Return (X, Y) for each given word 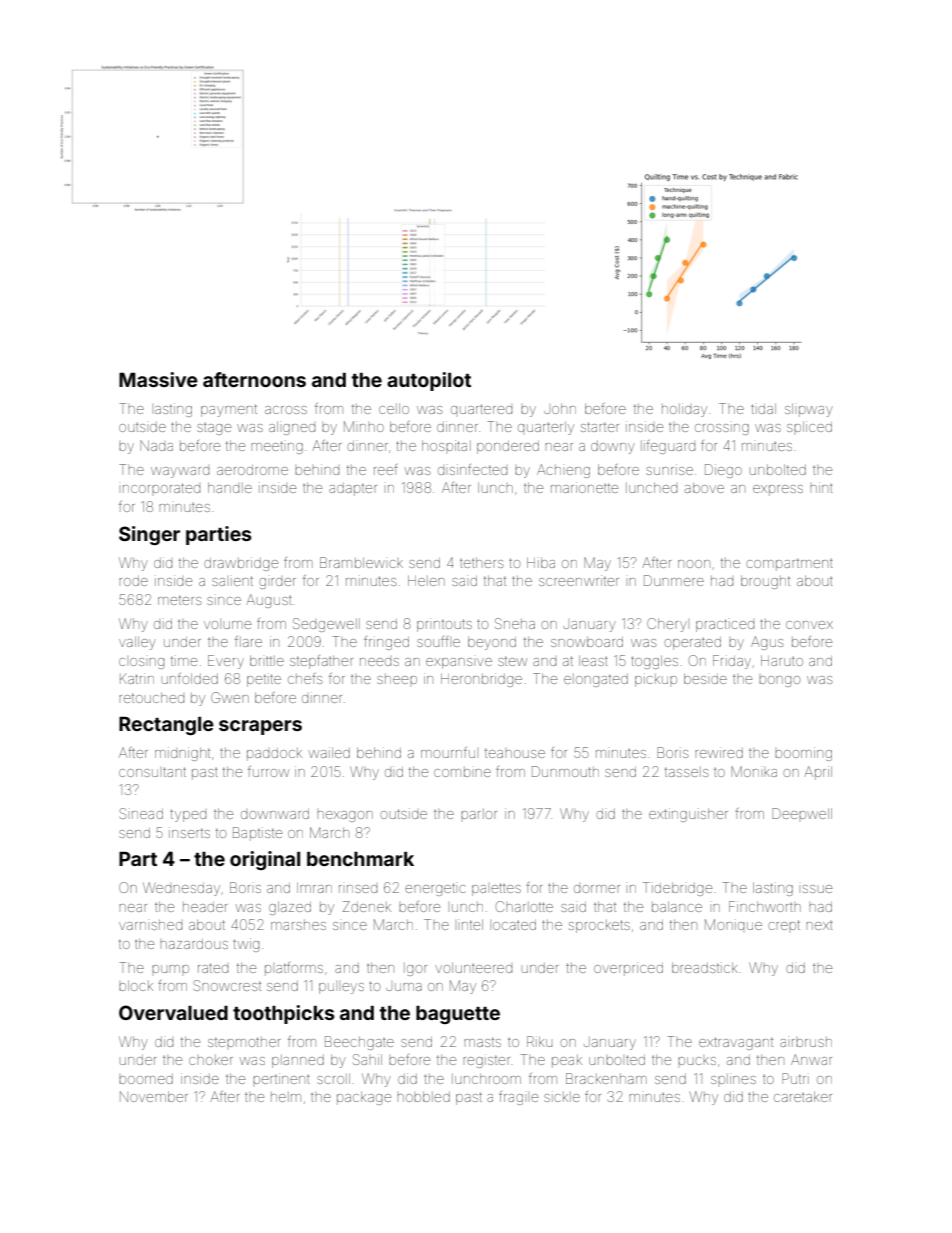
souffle (438, 641)
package (364, 1098)
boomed (146, 1079)
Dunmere (674, 580)
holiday (684, 410)
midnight (182, 754)
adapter (353, 489)
